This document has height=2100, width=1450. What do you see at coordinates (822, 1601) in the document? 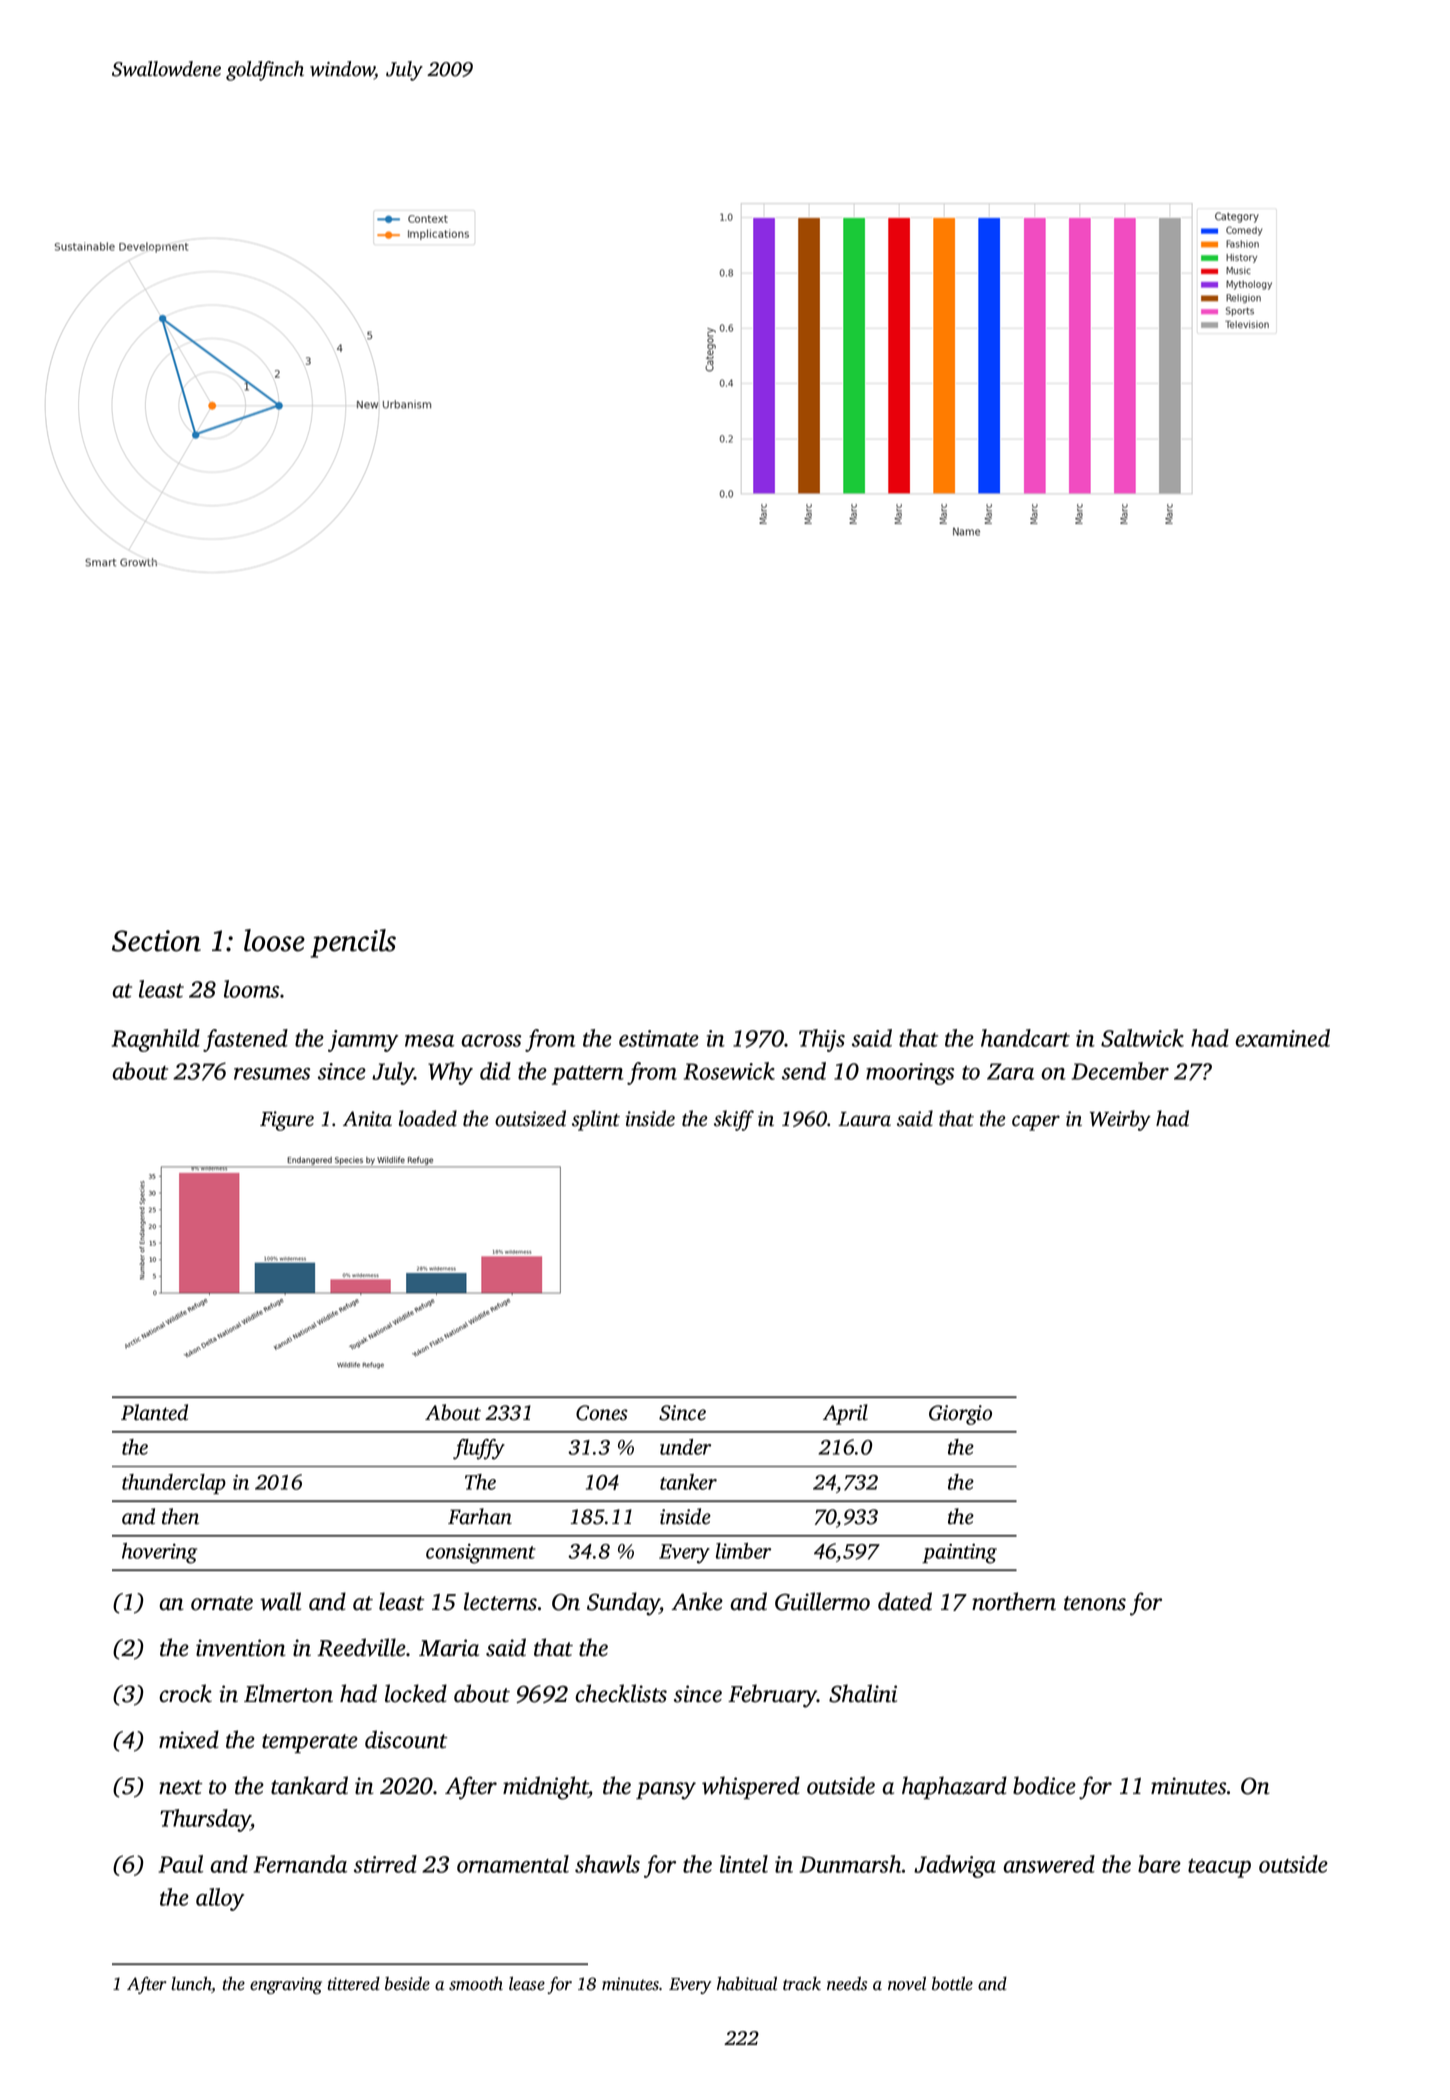
I see `Guillermo` at bounding box center [822, 1601].
